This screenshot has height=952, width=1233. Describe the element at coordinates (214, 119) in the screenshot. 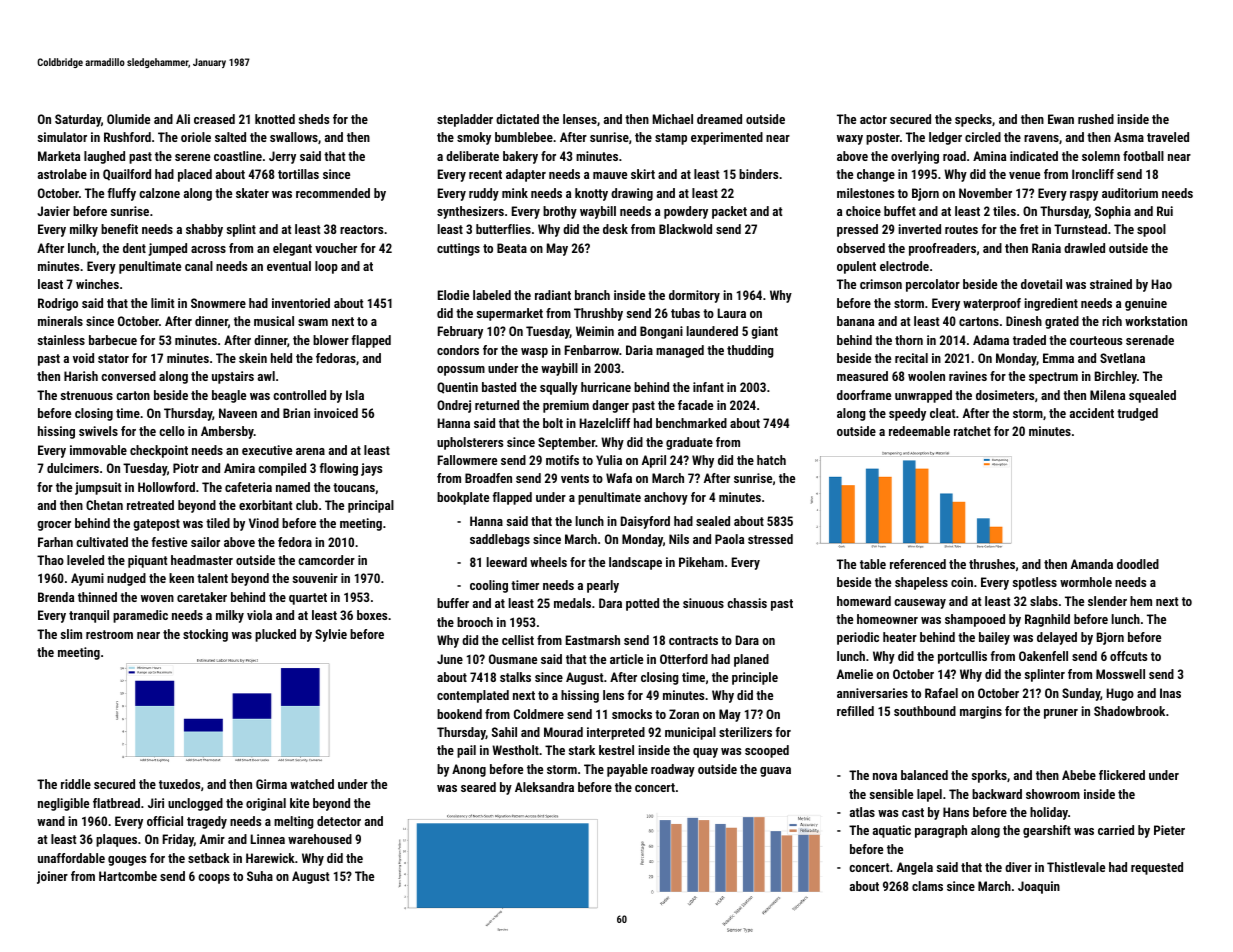

I see `creased` at that location.
